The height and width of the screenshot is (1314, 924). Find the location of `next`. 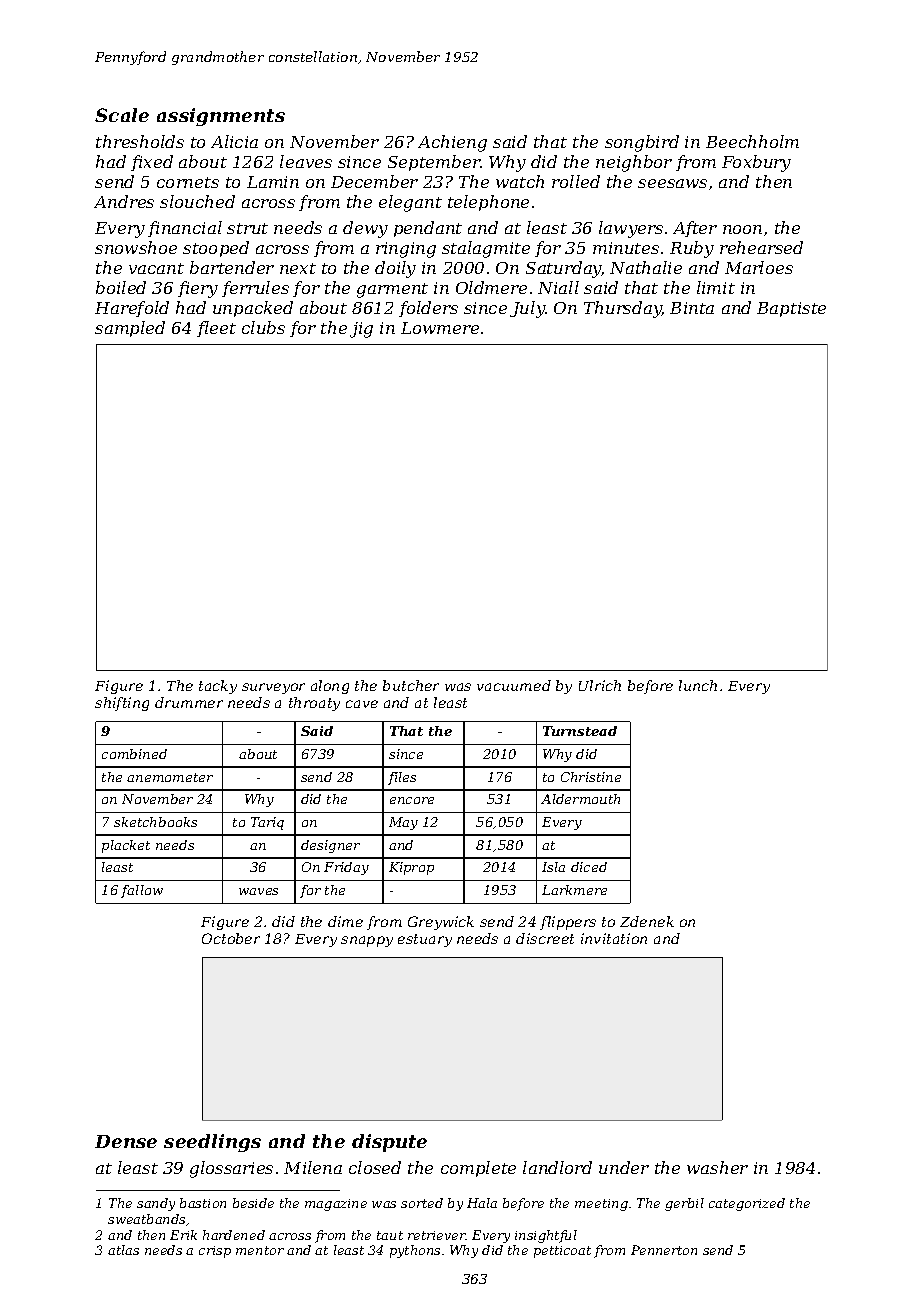

next is located at coordinates (298, 268).
